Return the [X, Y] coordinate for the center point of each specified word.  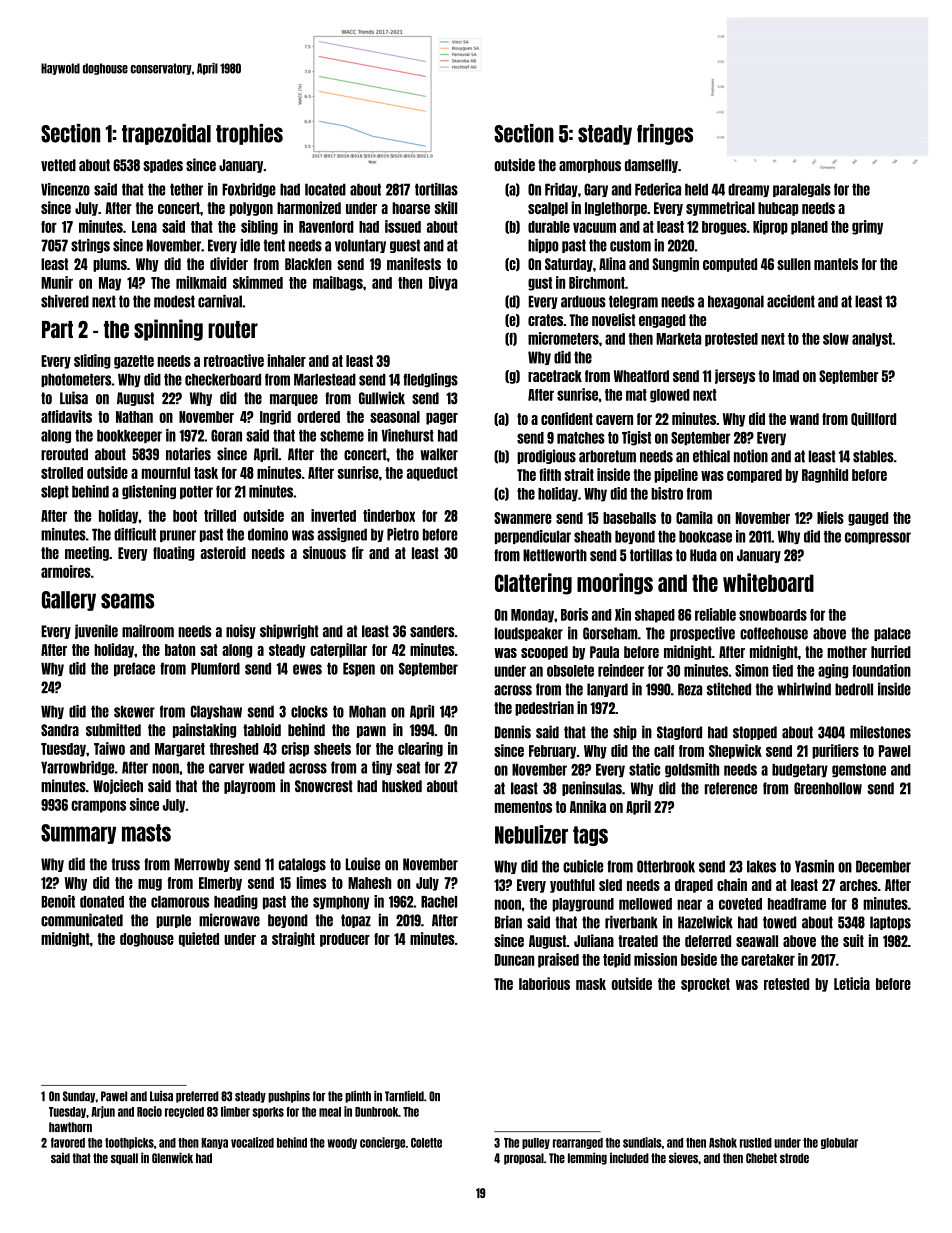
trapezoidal [166, 134]
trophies [249, 134]
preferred [197, 1097]
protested [731, 340]
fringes [665, 134]
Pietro [403, 534]
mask [591, 984]
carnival [220, 301]
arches [859, 885]
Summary [78, 834]
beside [699, 959]
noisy [241, 631]
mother [847, 652]
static [644, 769]
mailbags [338, 283]
